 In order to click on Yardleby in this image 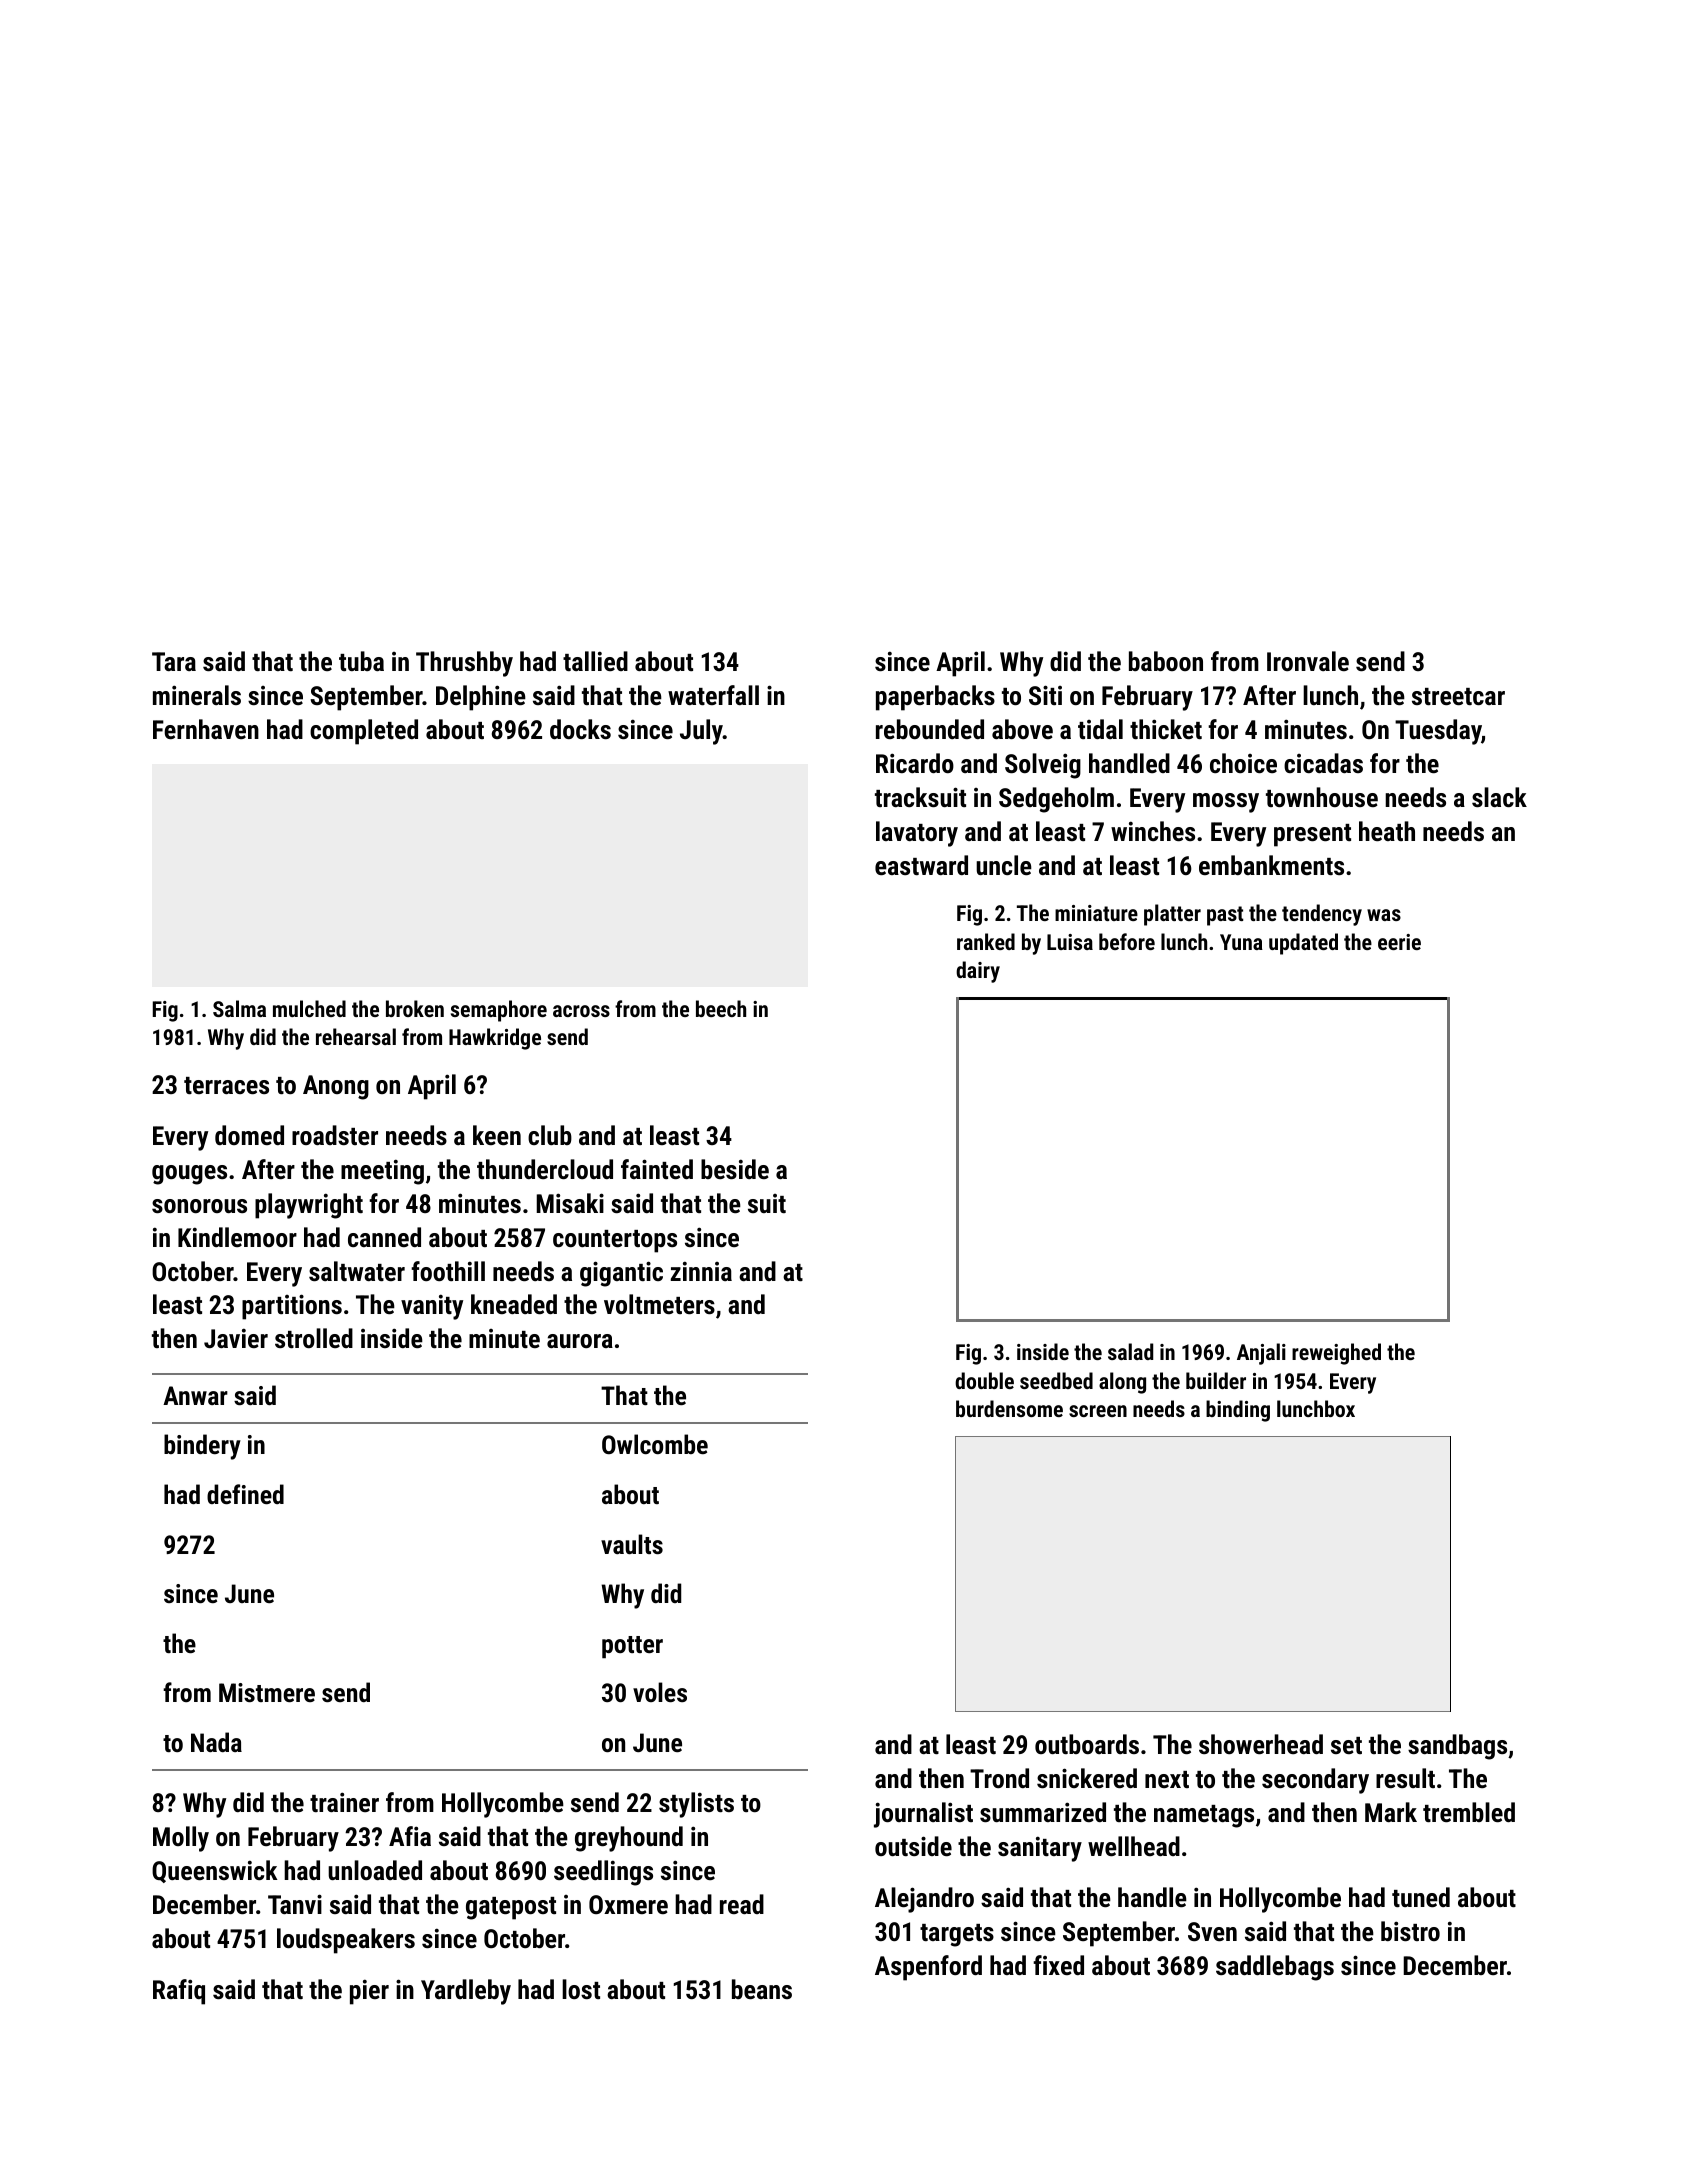, I will do `click(466, 1992)`.
